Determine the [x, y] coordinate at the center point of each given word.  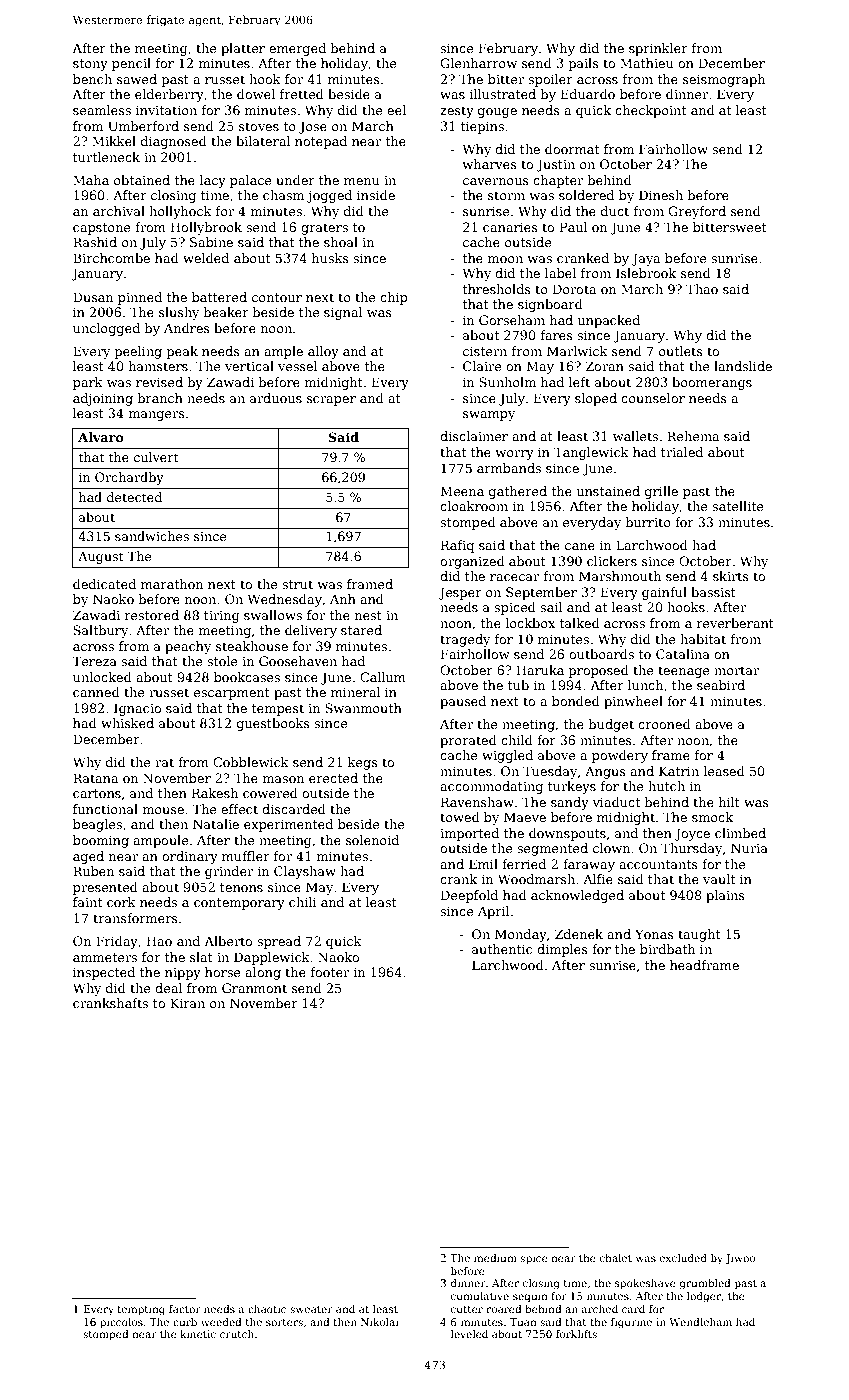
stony [90, 65]
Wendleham [700, 1322]
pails [584, 64]
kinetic [198, 1334]
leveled [469, 1334]
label [560, 273]
